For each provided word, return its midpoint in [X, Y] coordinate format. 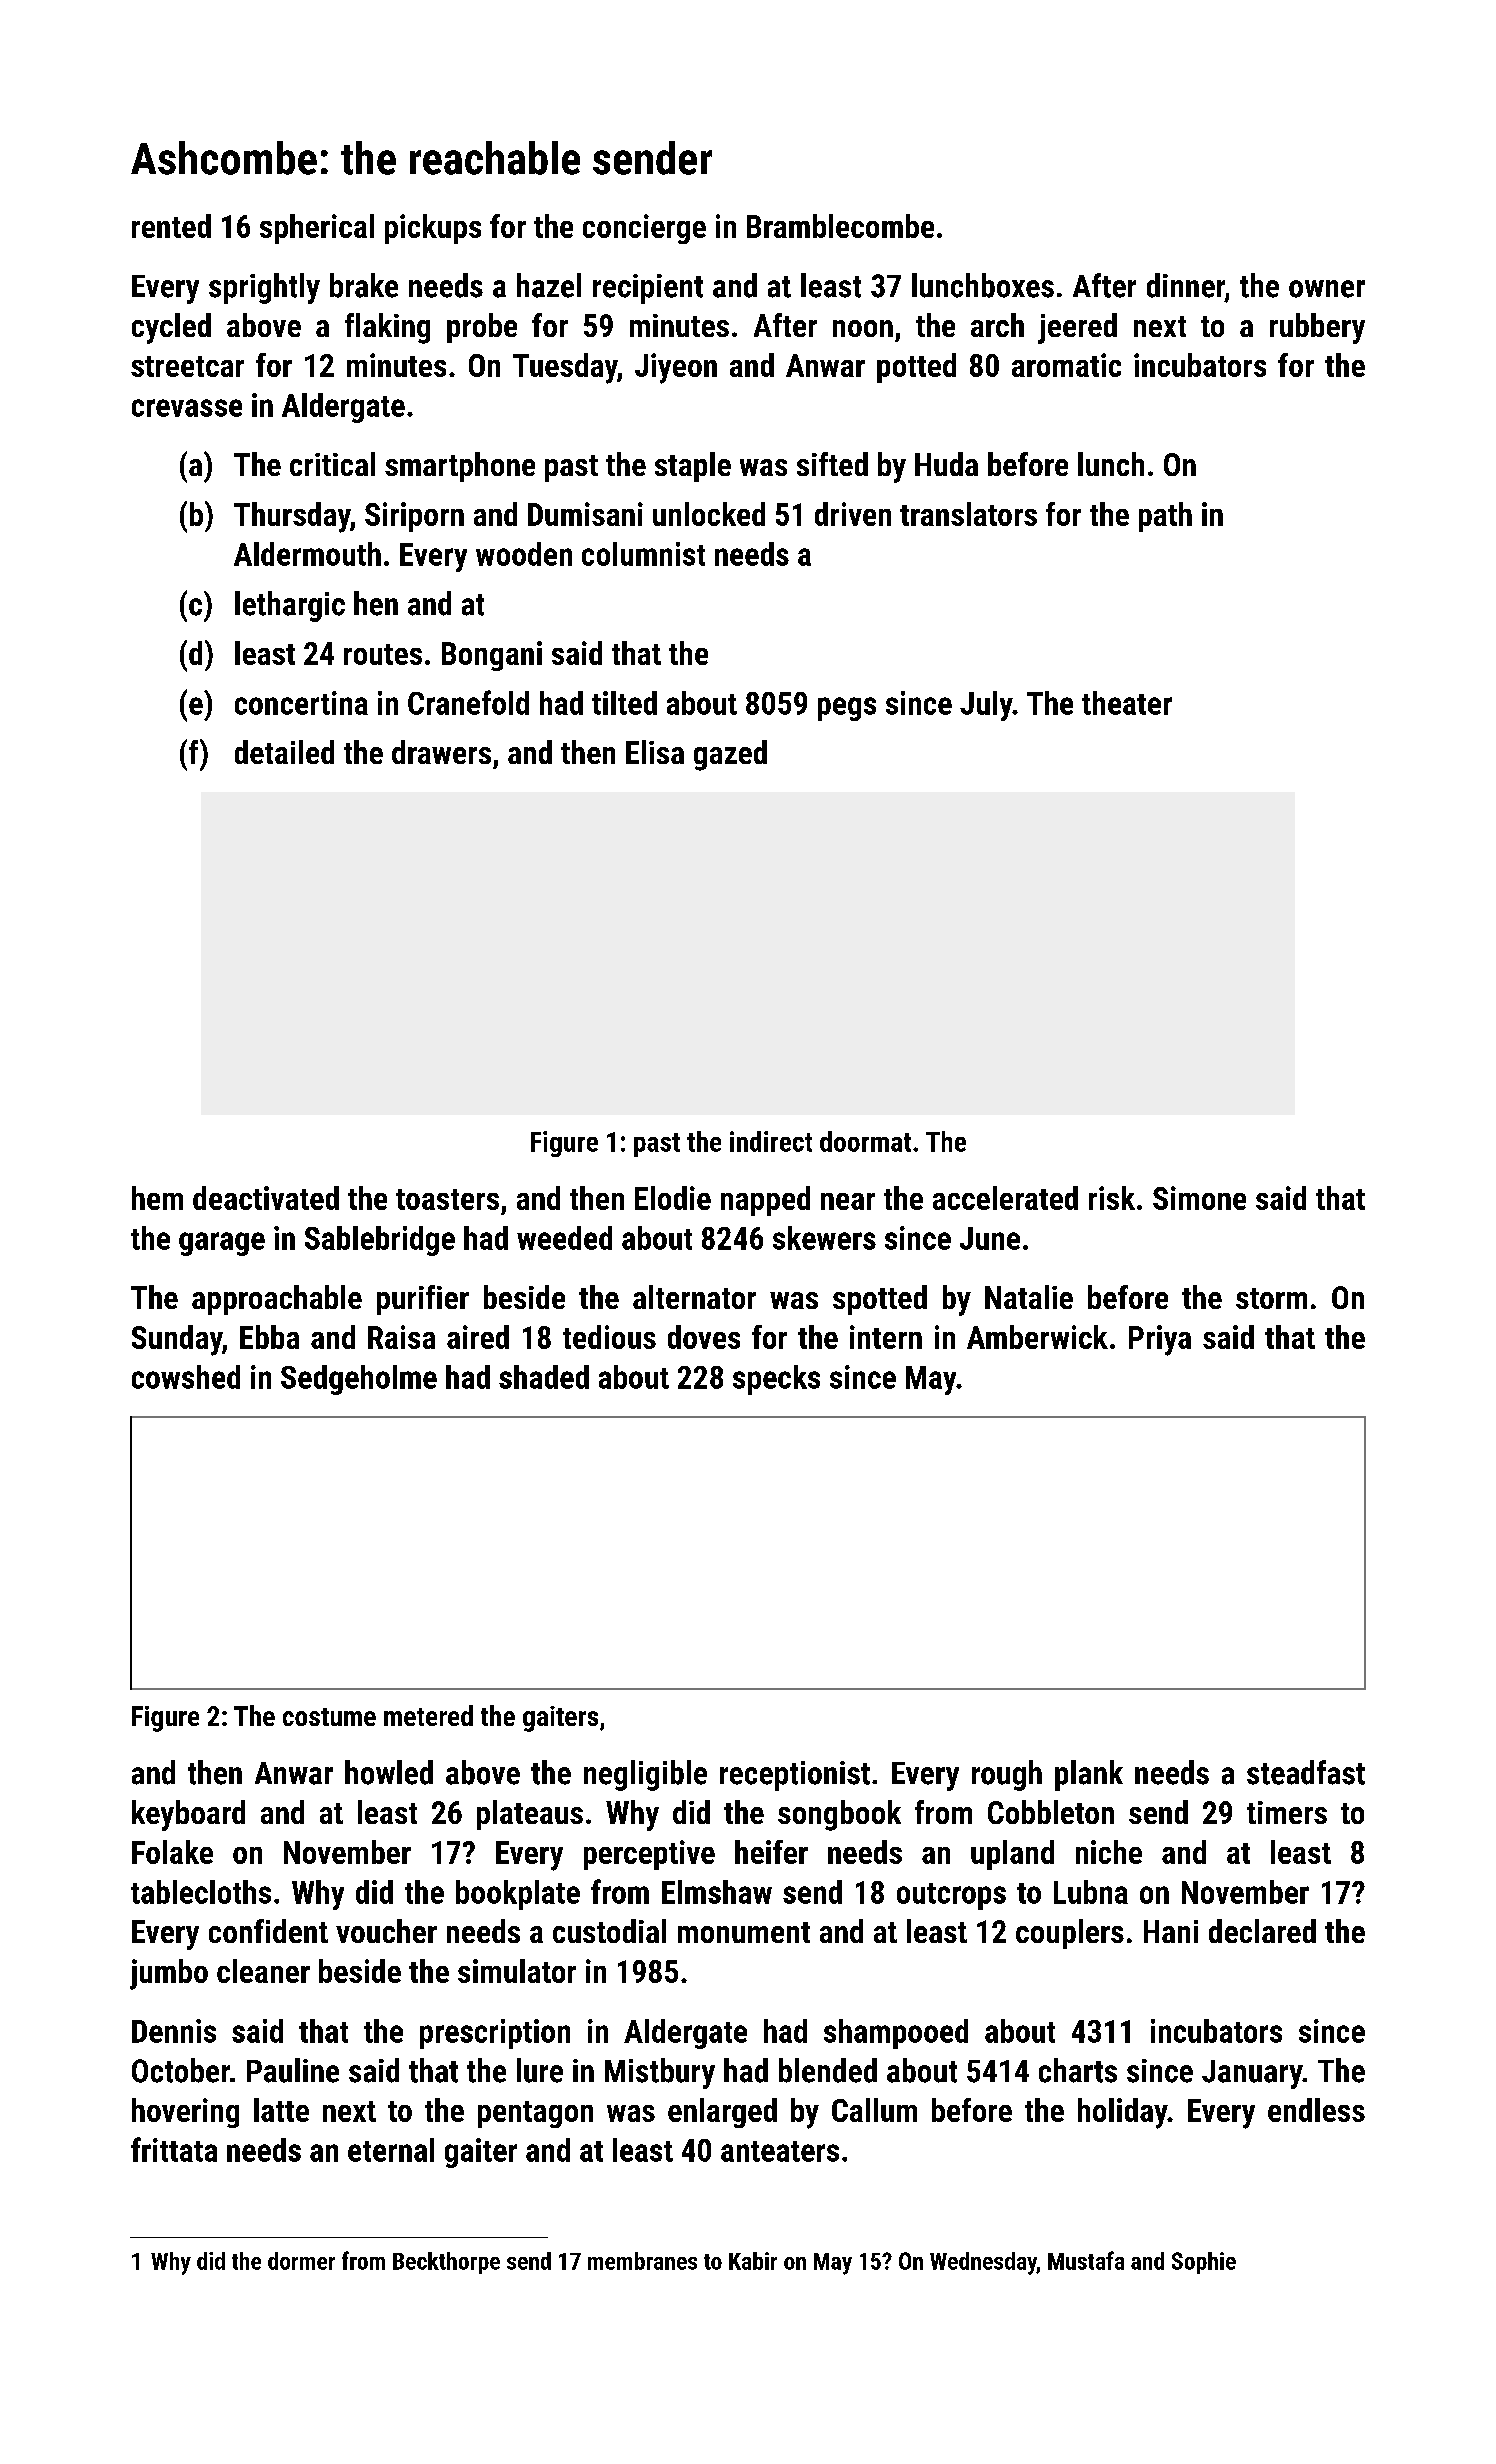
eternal [391, 2150]
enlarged [722, 2113]
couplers [1070, 1934]
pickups [433, 229]
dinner [1186, 285]
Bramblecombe [840, 226]
